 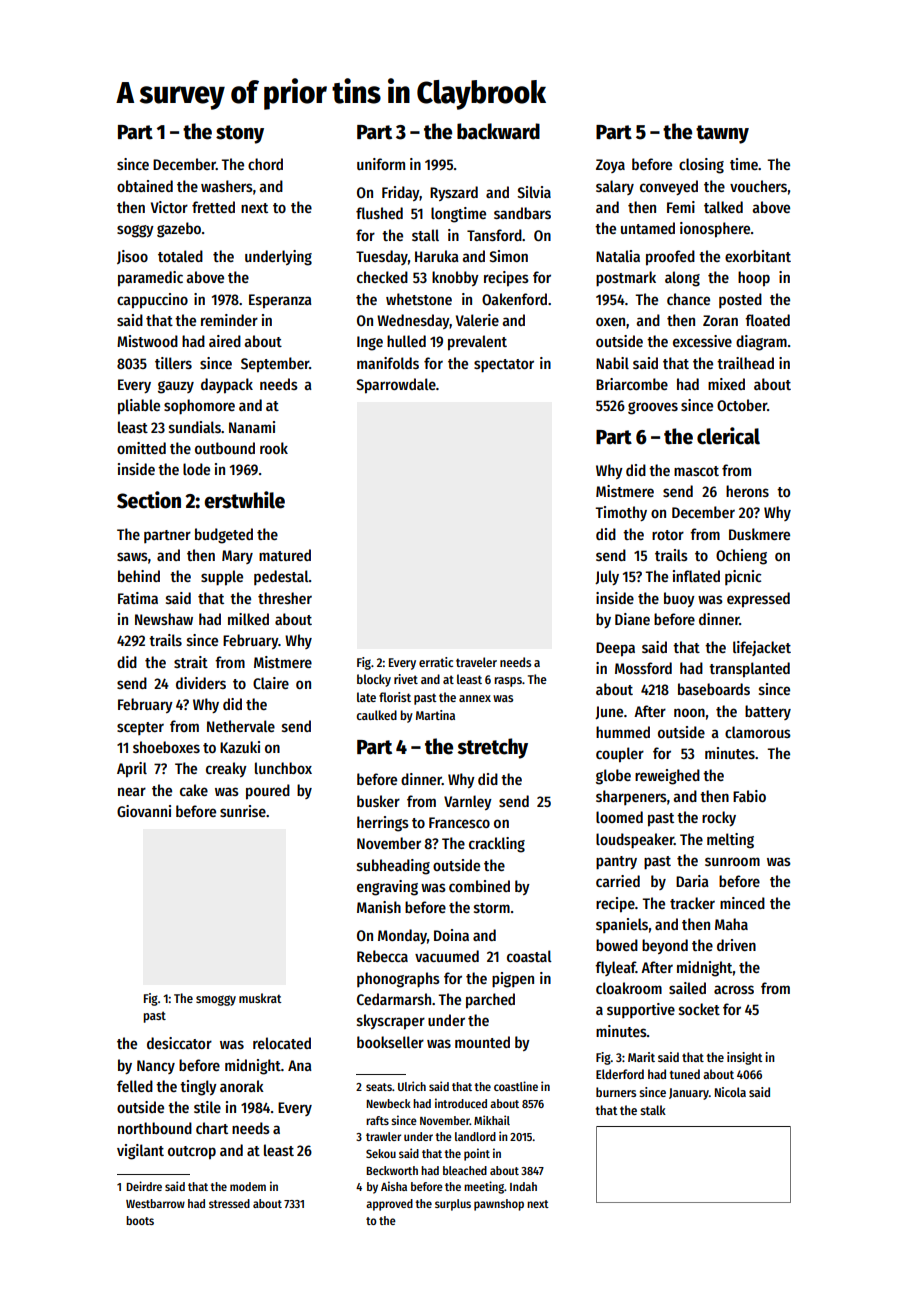 What do you see at coordinates (742, 903) in the page?
I see `minced` at bounding box center [742, 903].
